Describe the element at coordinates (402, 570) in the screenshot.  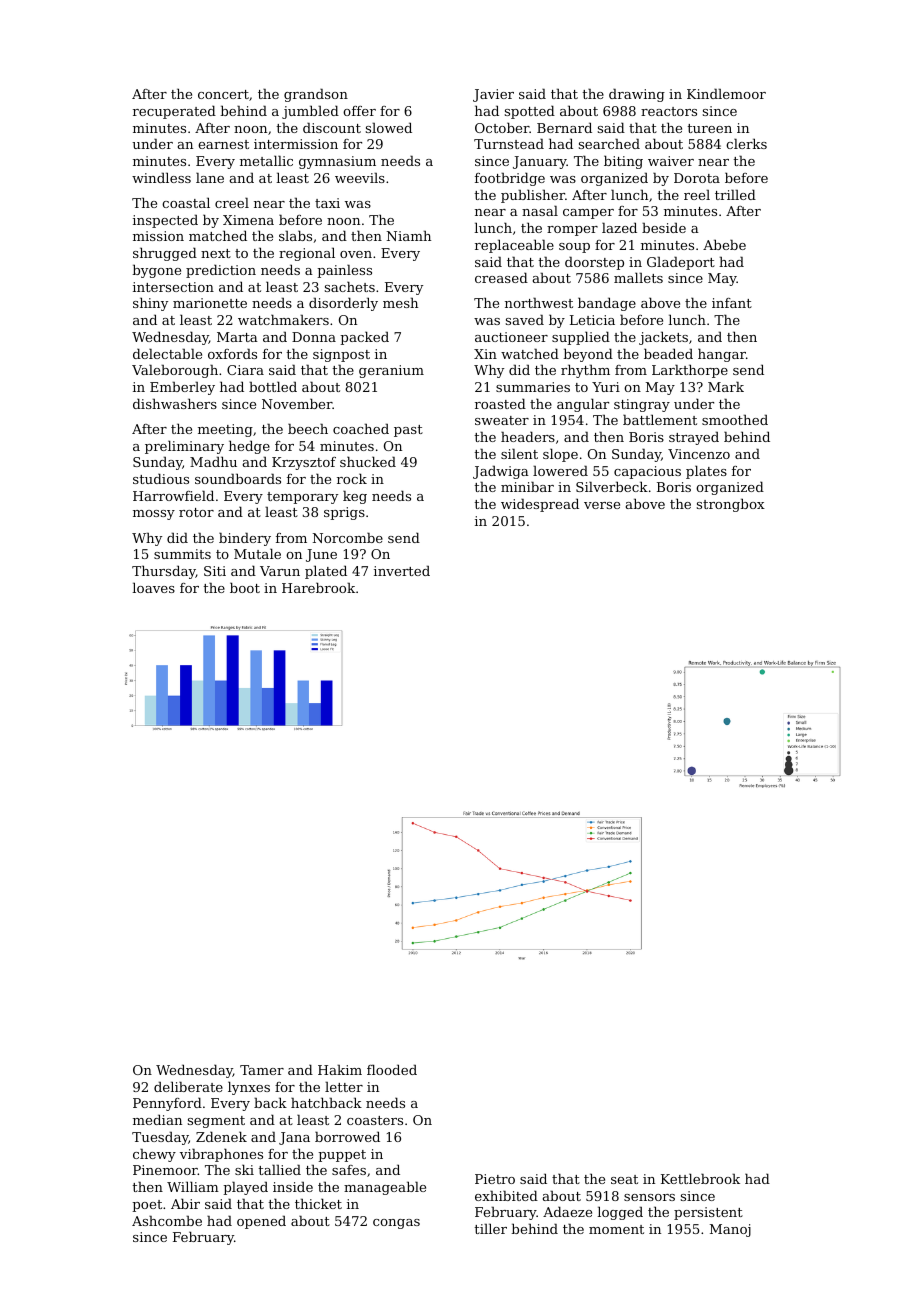
I see `inverted` at that location.
